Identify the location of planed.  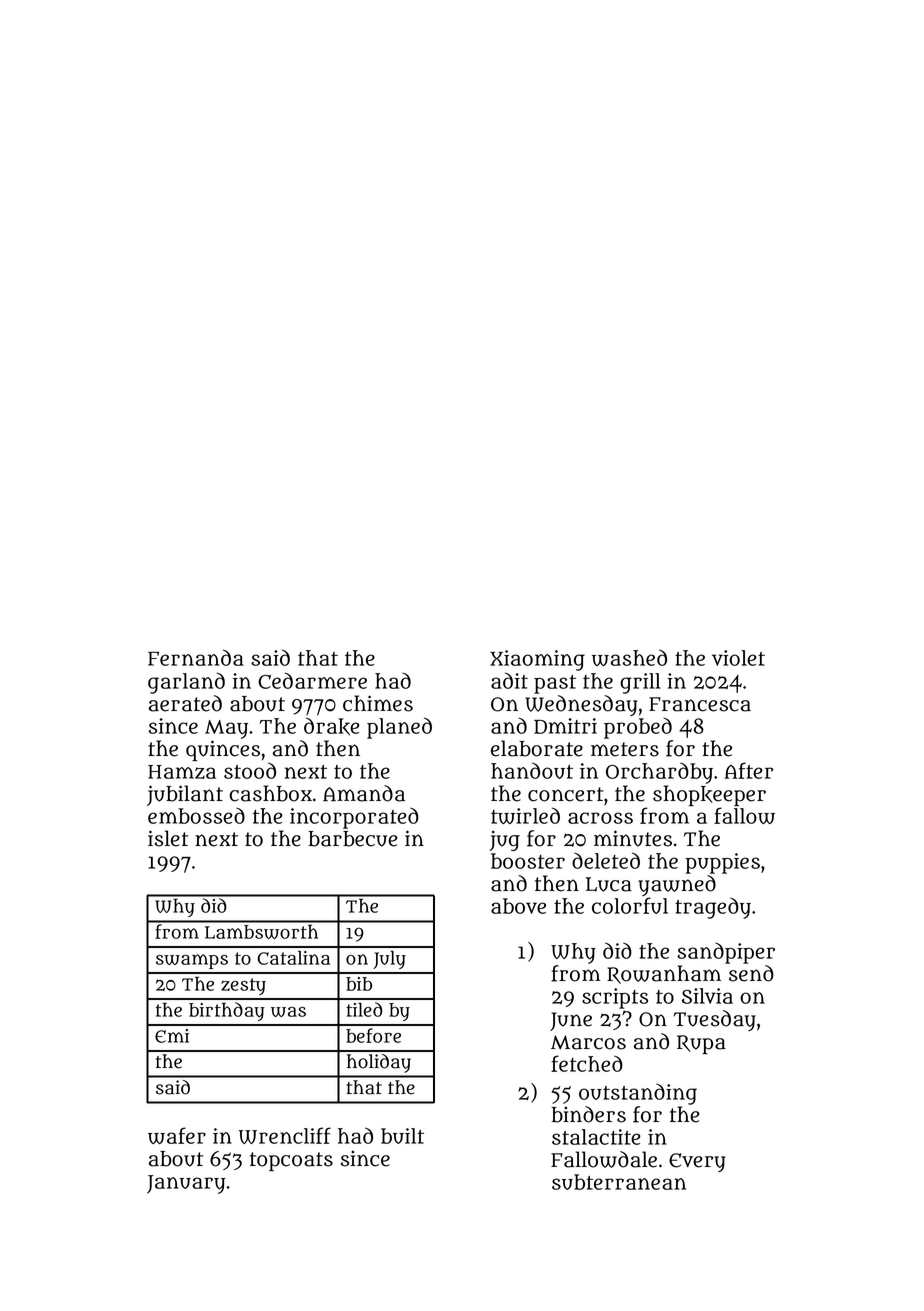
(399, 728).
